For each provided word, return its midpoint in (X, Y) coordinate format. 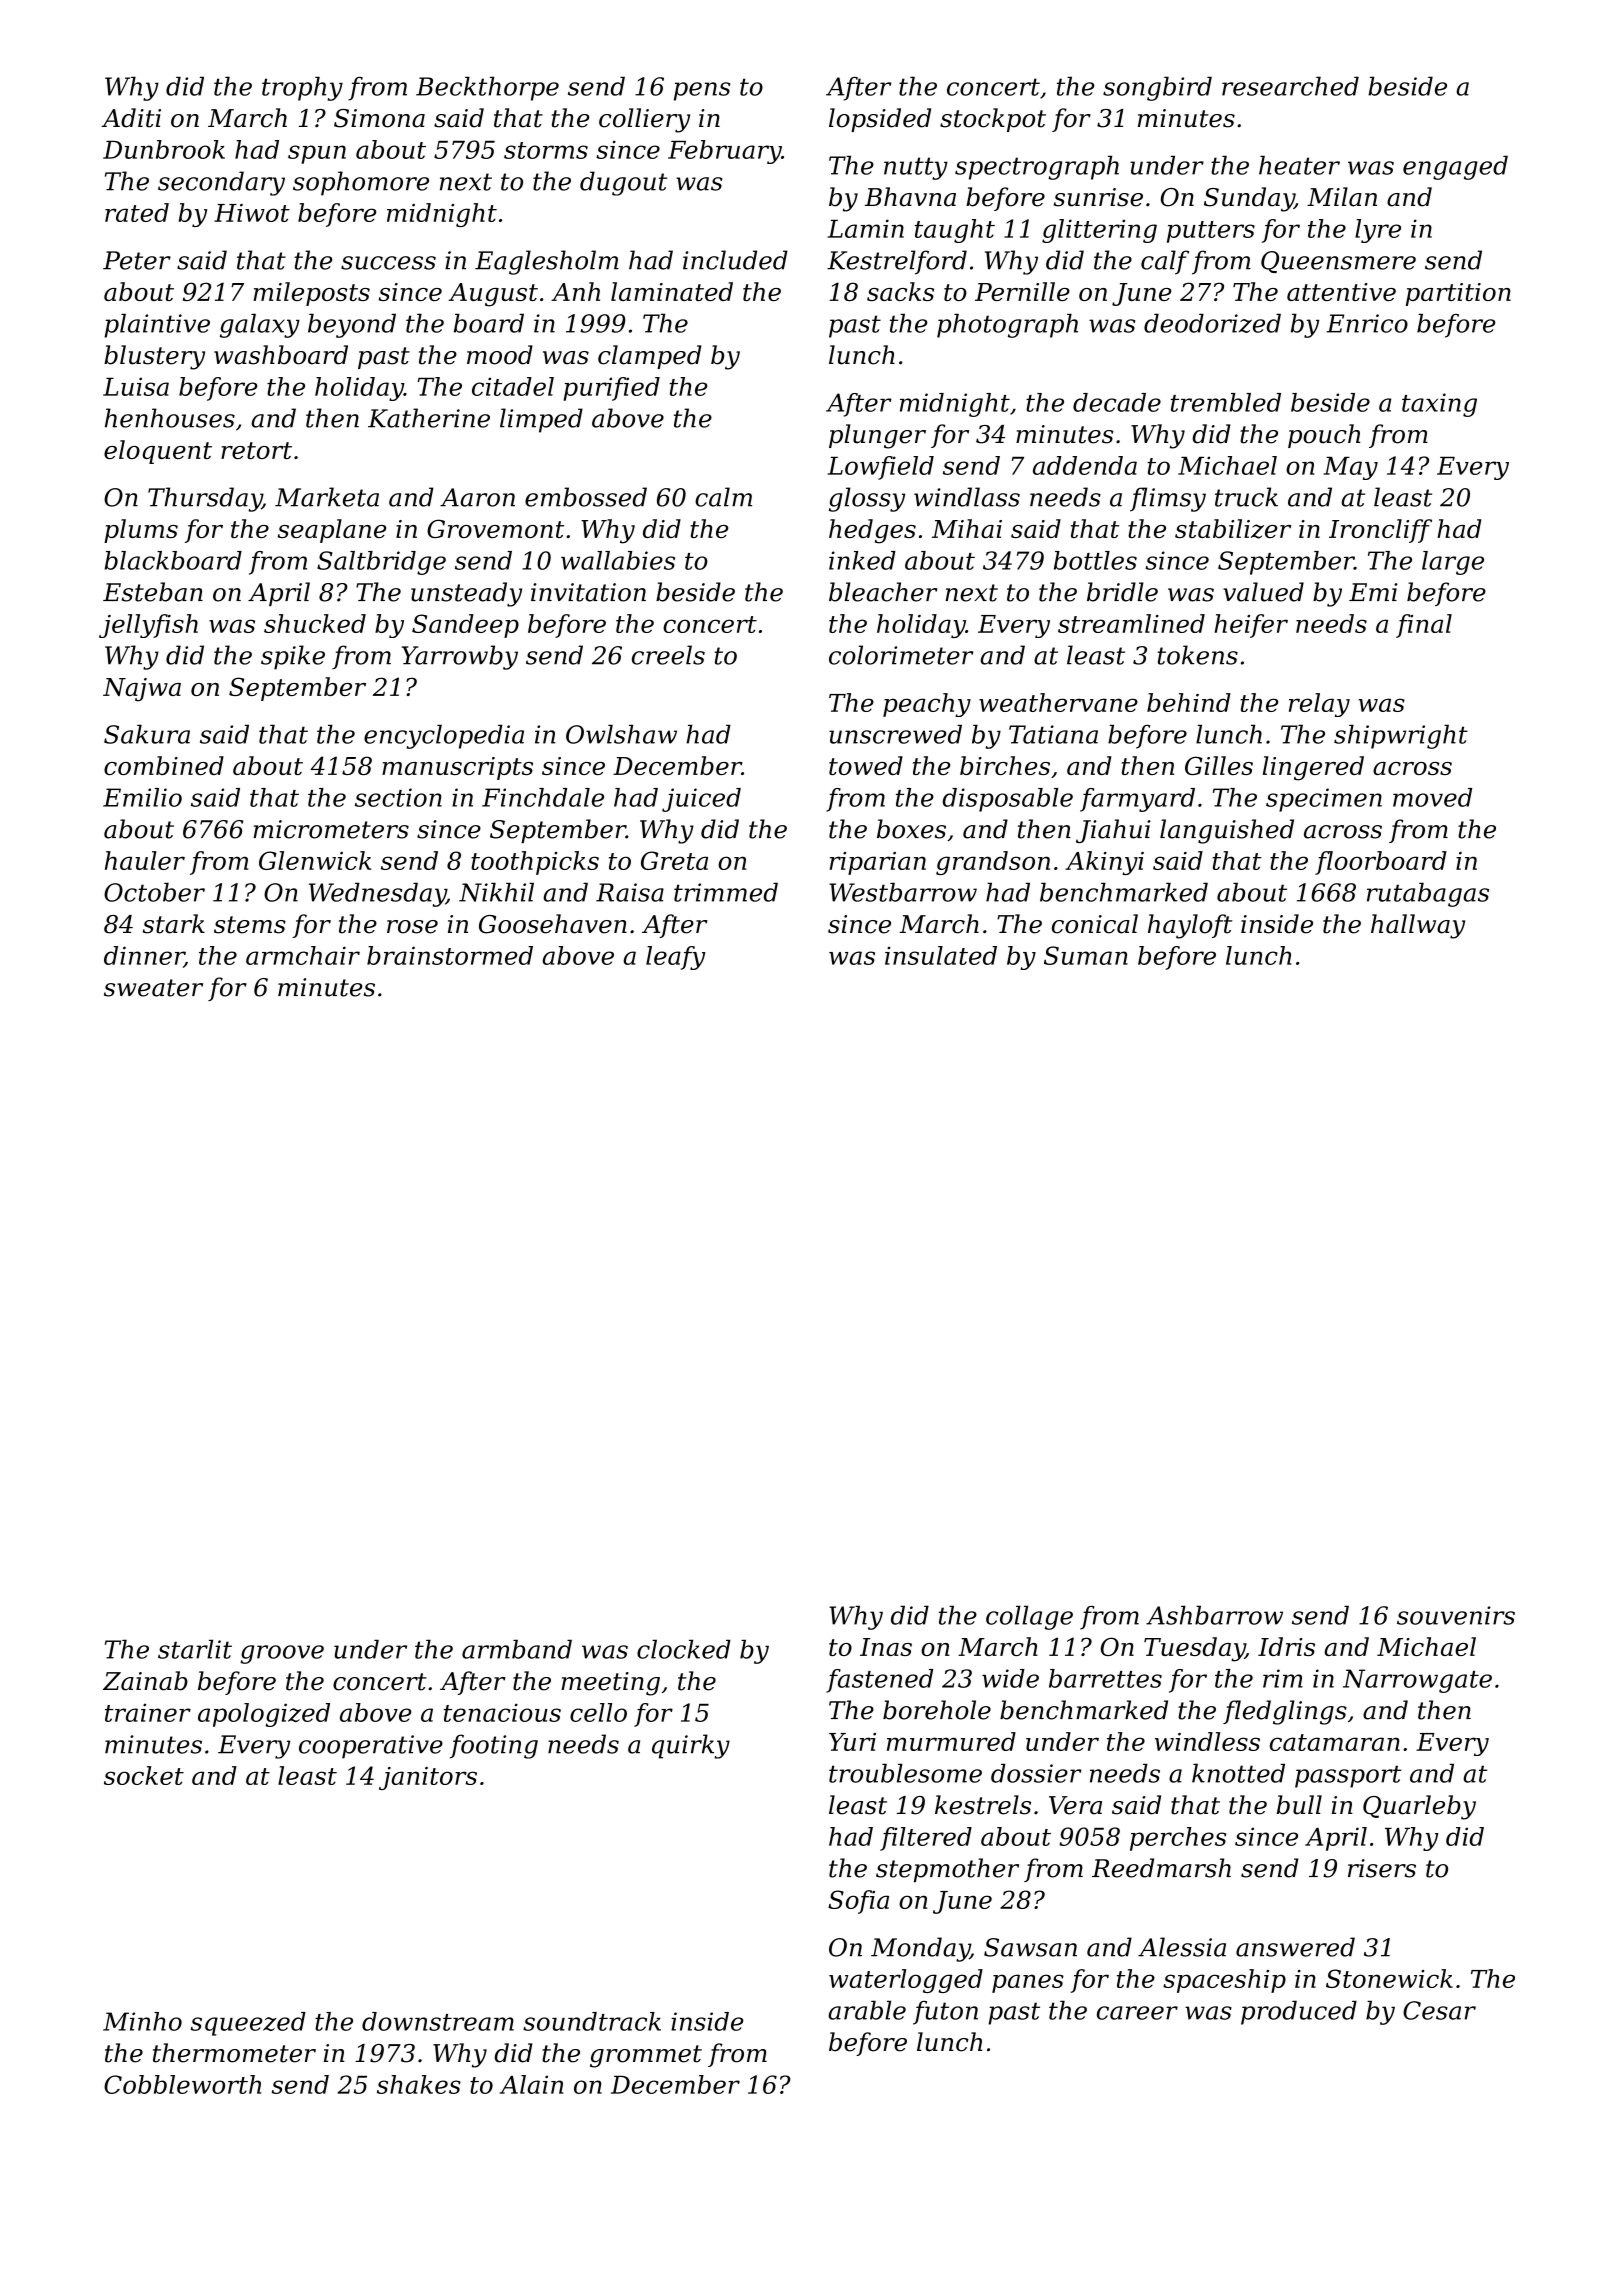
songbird (1157, 89)
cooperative (371, 1747)
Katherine (429, 418)
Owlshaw (621, 734)
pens (702, 91)
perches (1178, 1839)
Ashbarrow (1214, 1615)
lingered (1313, 768)
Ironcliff (1380, 531)
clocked (684, 1649)
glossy (867, 499)
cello (598, 1712)
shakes (419, 2084)
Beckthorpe (487, 89)
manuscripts (457, 768)
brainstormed (450, 955)
